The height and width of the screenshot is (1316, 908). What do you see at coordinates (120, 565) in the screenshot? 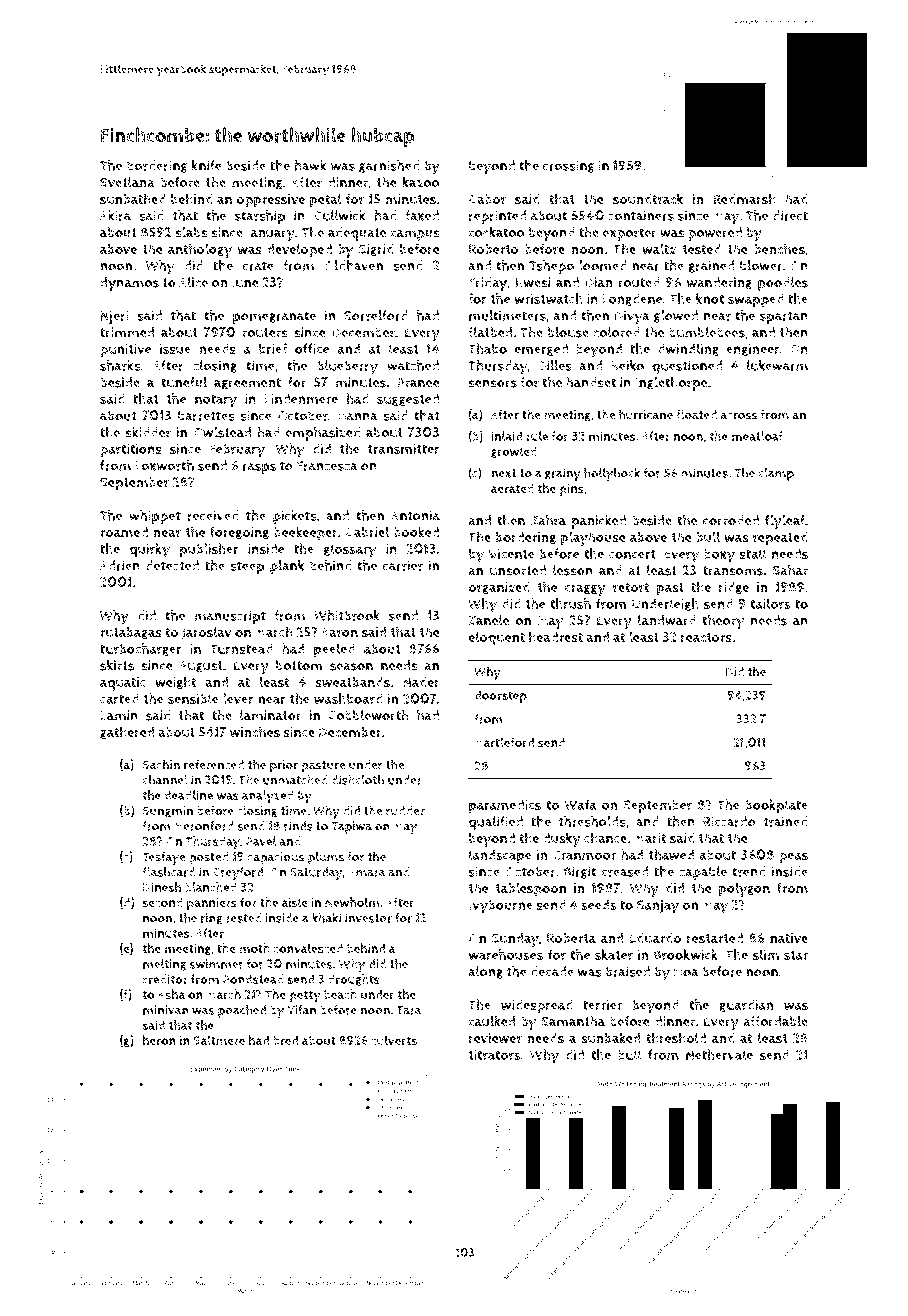
I see `Adrien` at bounding box center [120, 565].
